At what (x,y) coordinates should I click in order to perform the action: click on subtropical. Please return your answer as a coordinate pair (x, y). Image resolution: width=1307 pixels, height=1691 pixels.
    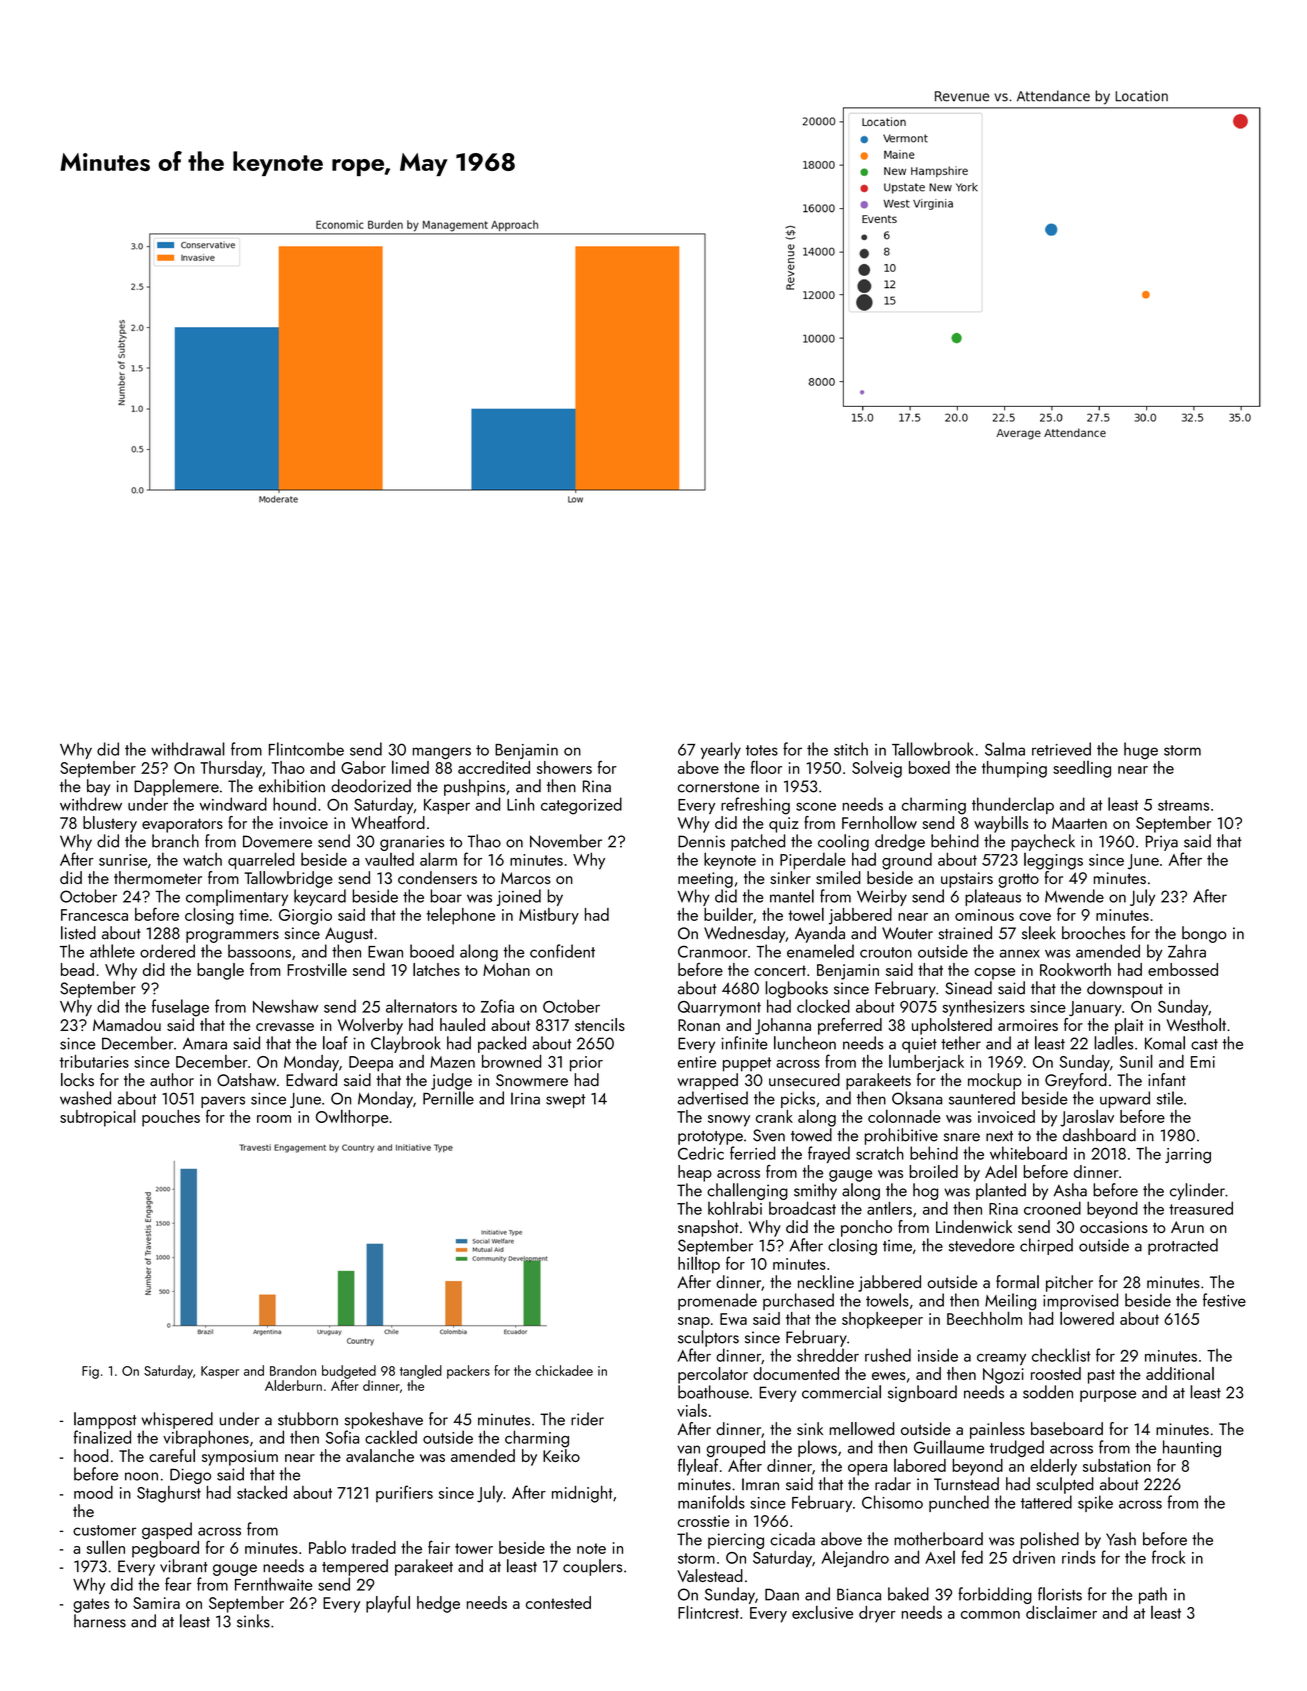
    Looking at the image, I should click on (98, 1118).
